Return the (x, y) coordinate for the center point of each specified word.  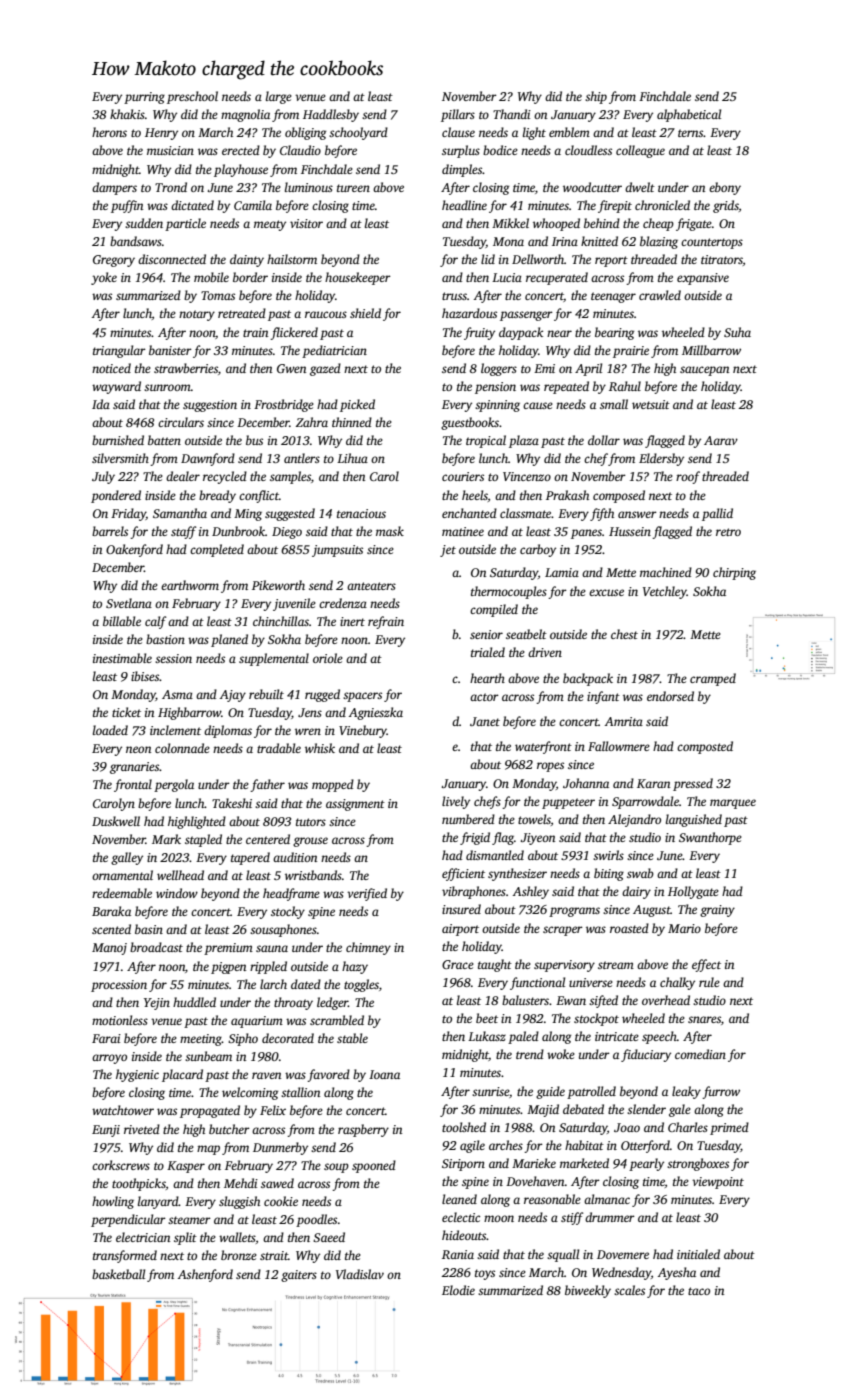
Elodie (458, 1290)
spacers (362, 697)
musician (170, 150)
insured (461, 909)
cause (538, 405)
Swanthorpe (710, 838)
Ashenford (205, 1275)
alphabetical (689, 115)
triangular (119, 351)
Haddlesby (331, 115)
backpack (588, 679)
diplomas (228, 731)
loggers (499, 369)
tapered (250, 858)
